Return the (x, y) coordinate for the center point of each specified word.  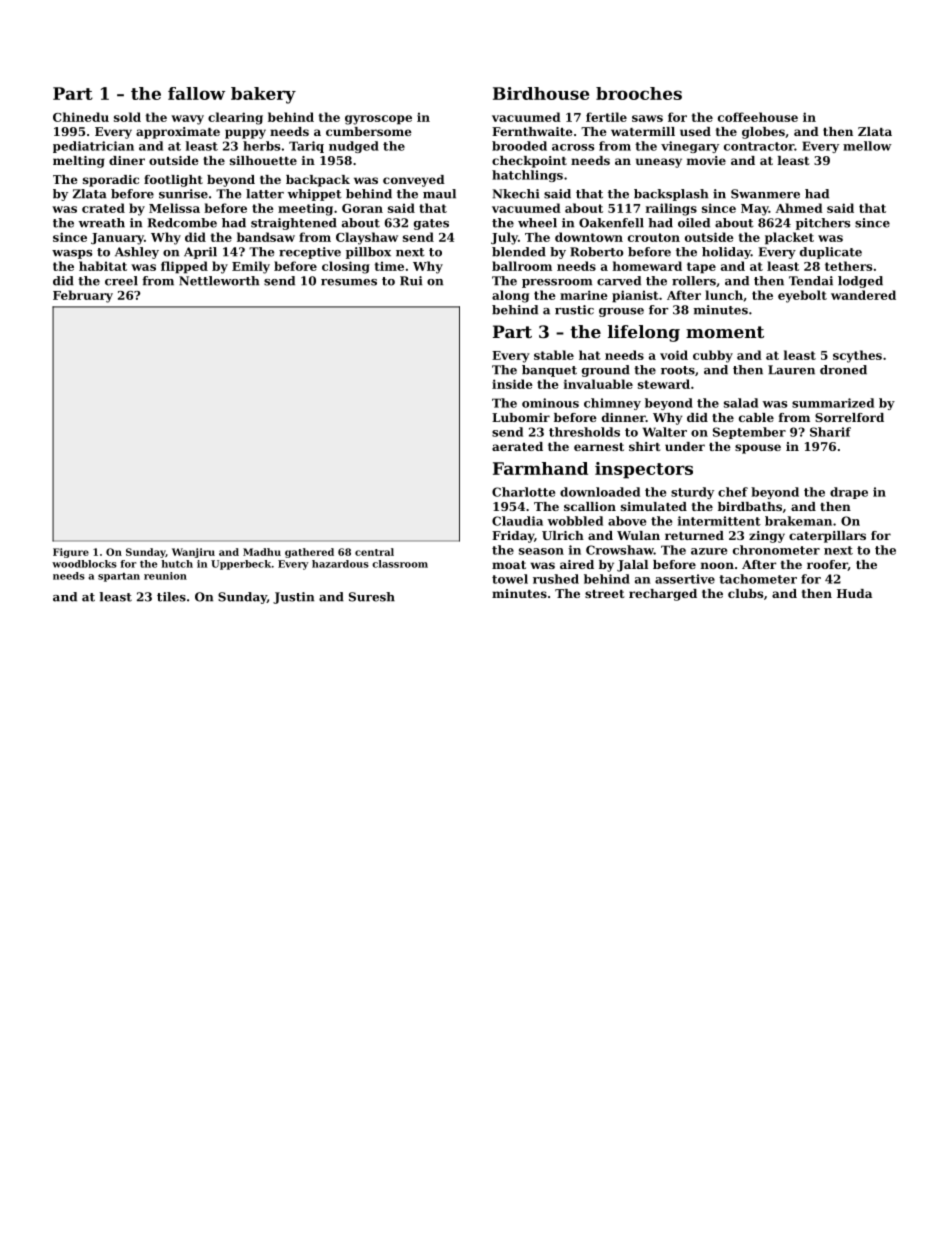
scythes (857, 356)
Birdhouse (541, 93)
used (695, 131)
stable (554, 355)
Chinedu (81, 117)
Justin (293, 598)
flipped (184, 267)
